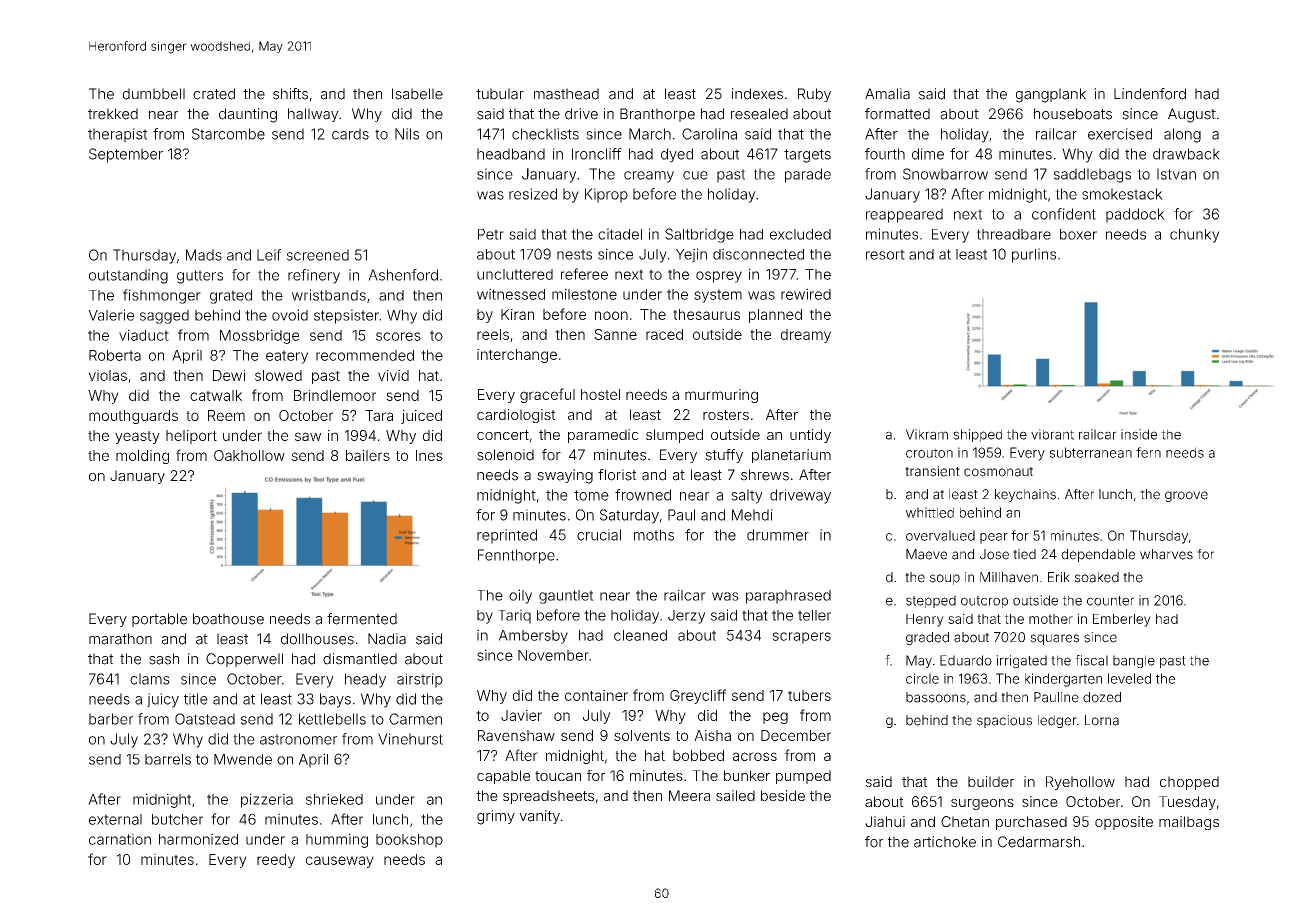 The image size is (1308, 924). What do you see at coordinates (113, 114) in the document?
I see `trekked` at bounding box center [113, 114].
